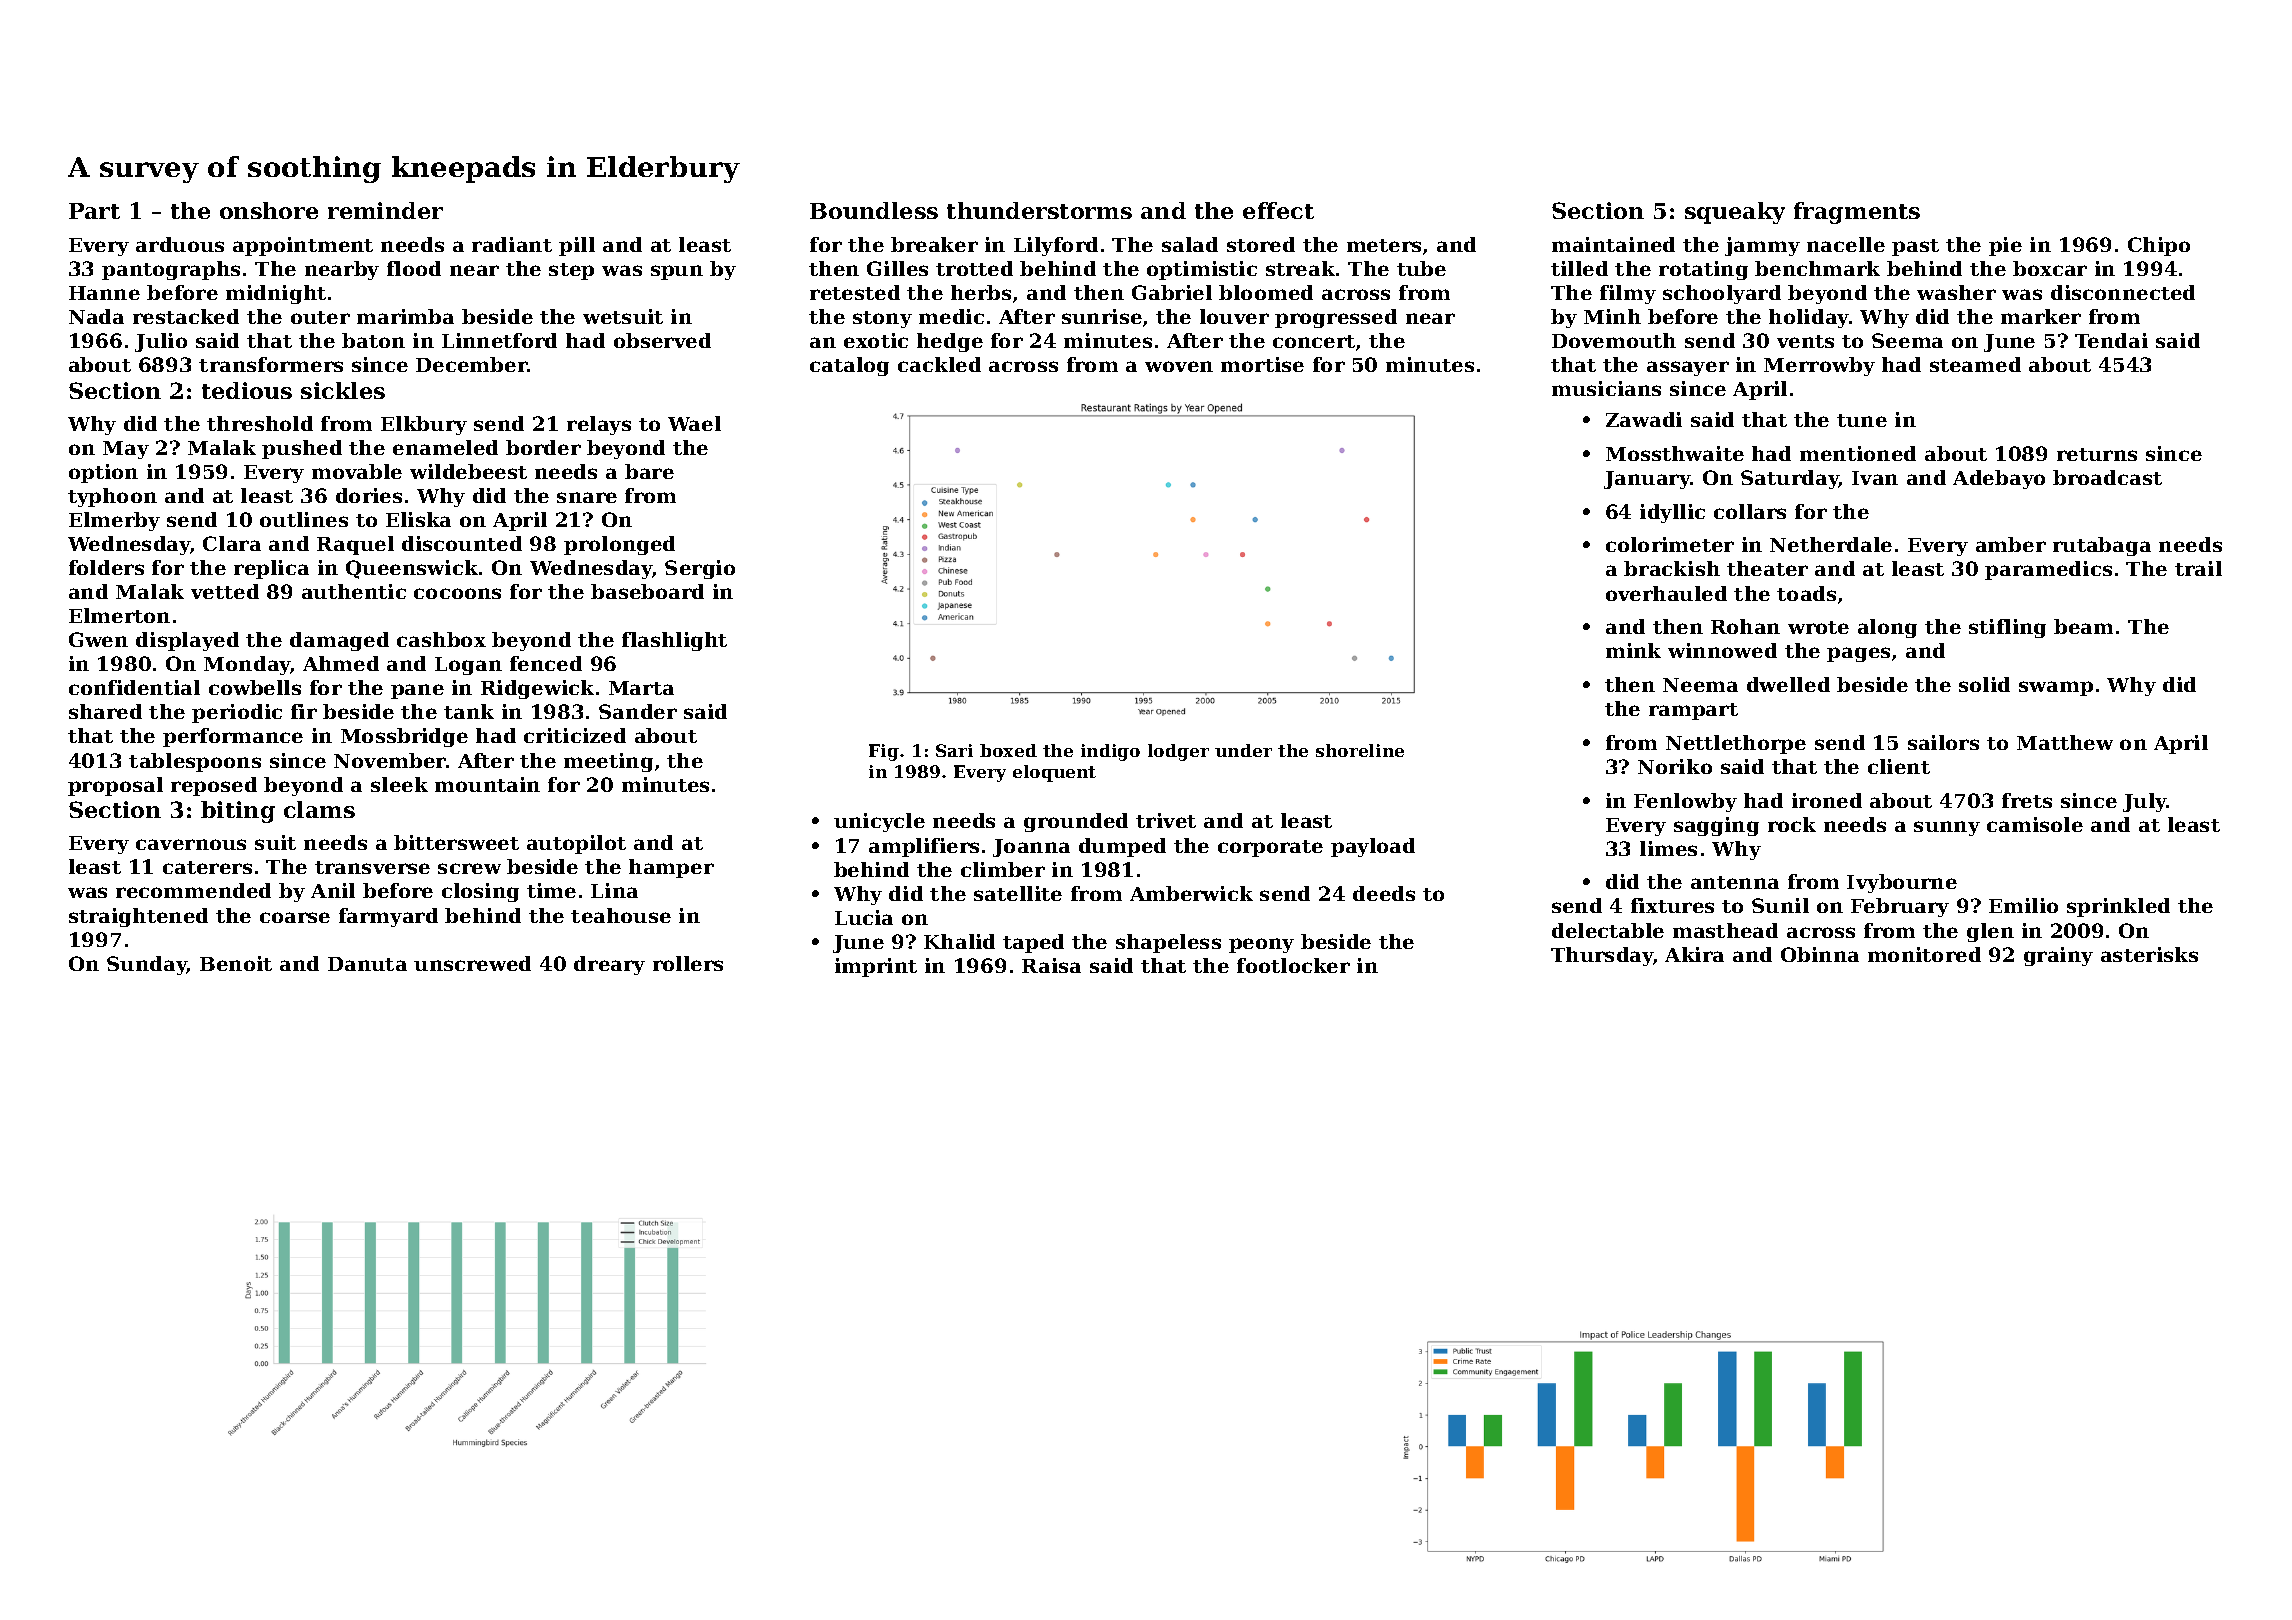  What do you see at coordinates (233, 737) in the page?
I see `performance` at bounding box center [233, 737].
